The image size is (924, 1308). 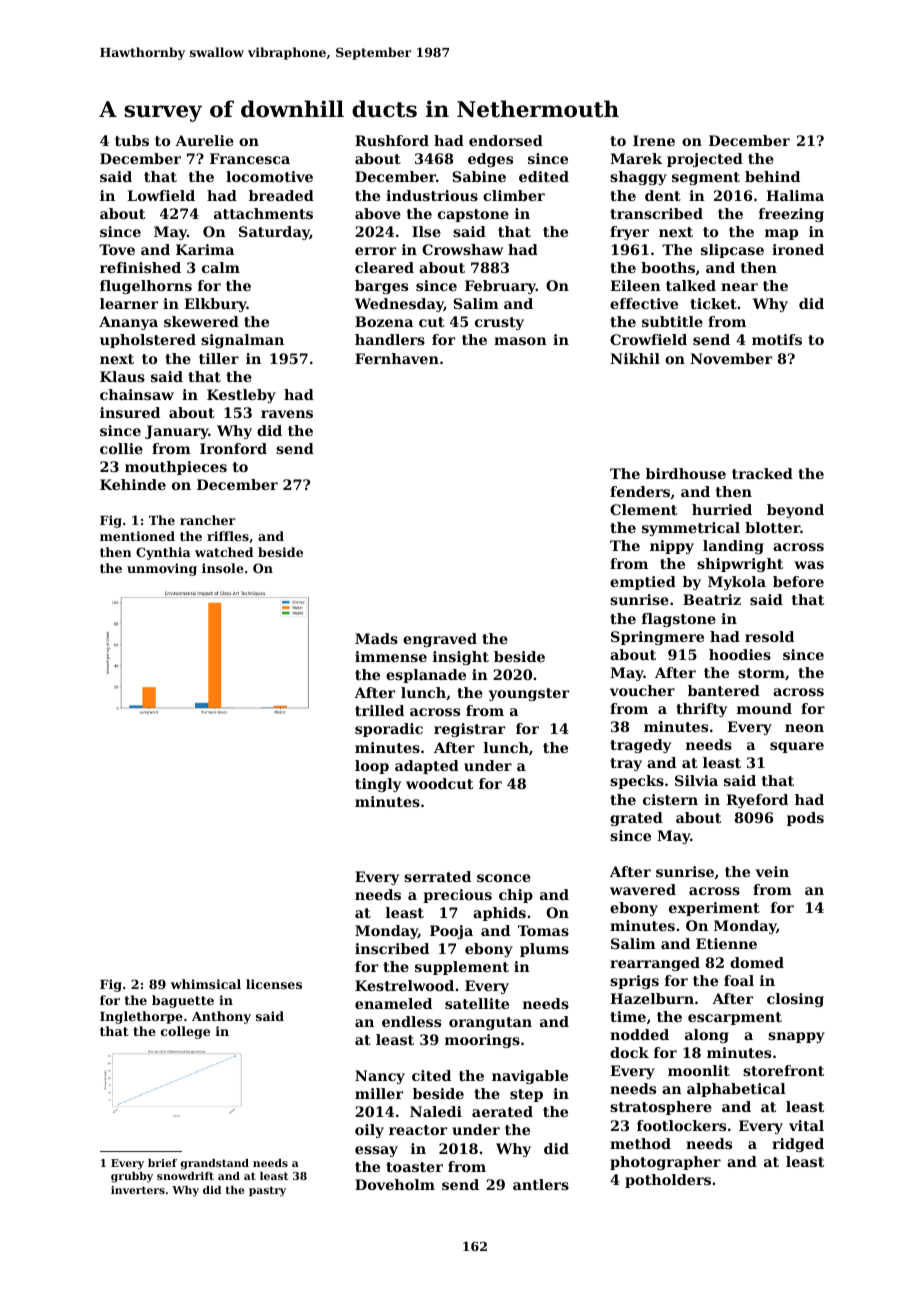 What do you see at coordinates (544, 950) in the document?
I see `plums` at bounding box center [544, 950].
